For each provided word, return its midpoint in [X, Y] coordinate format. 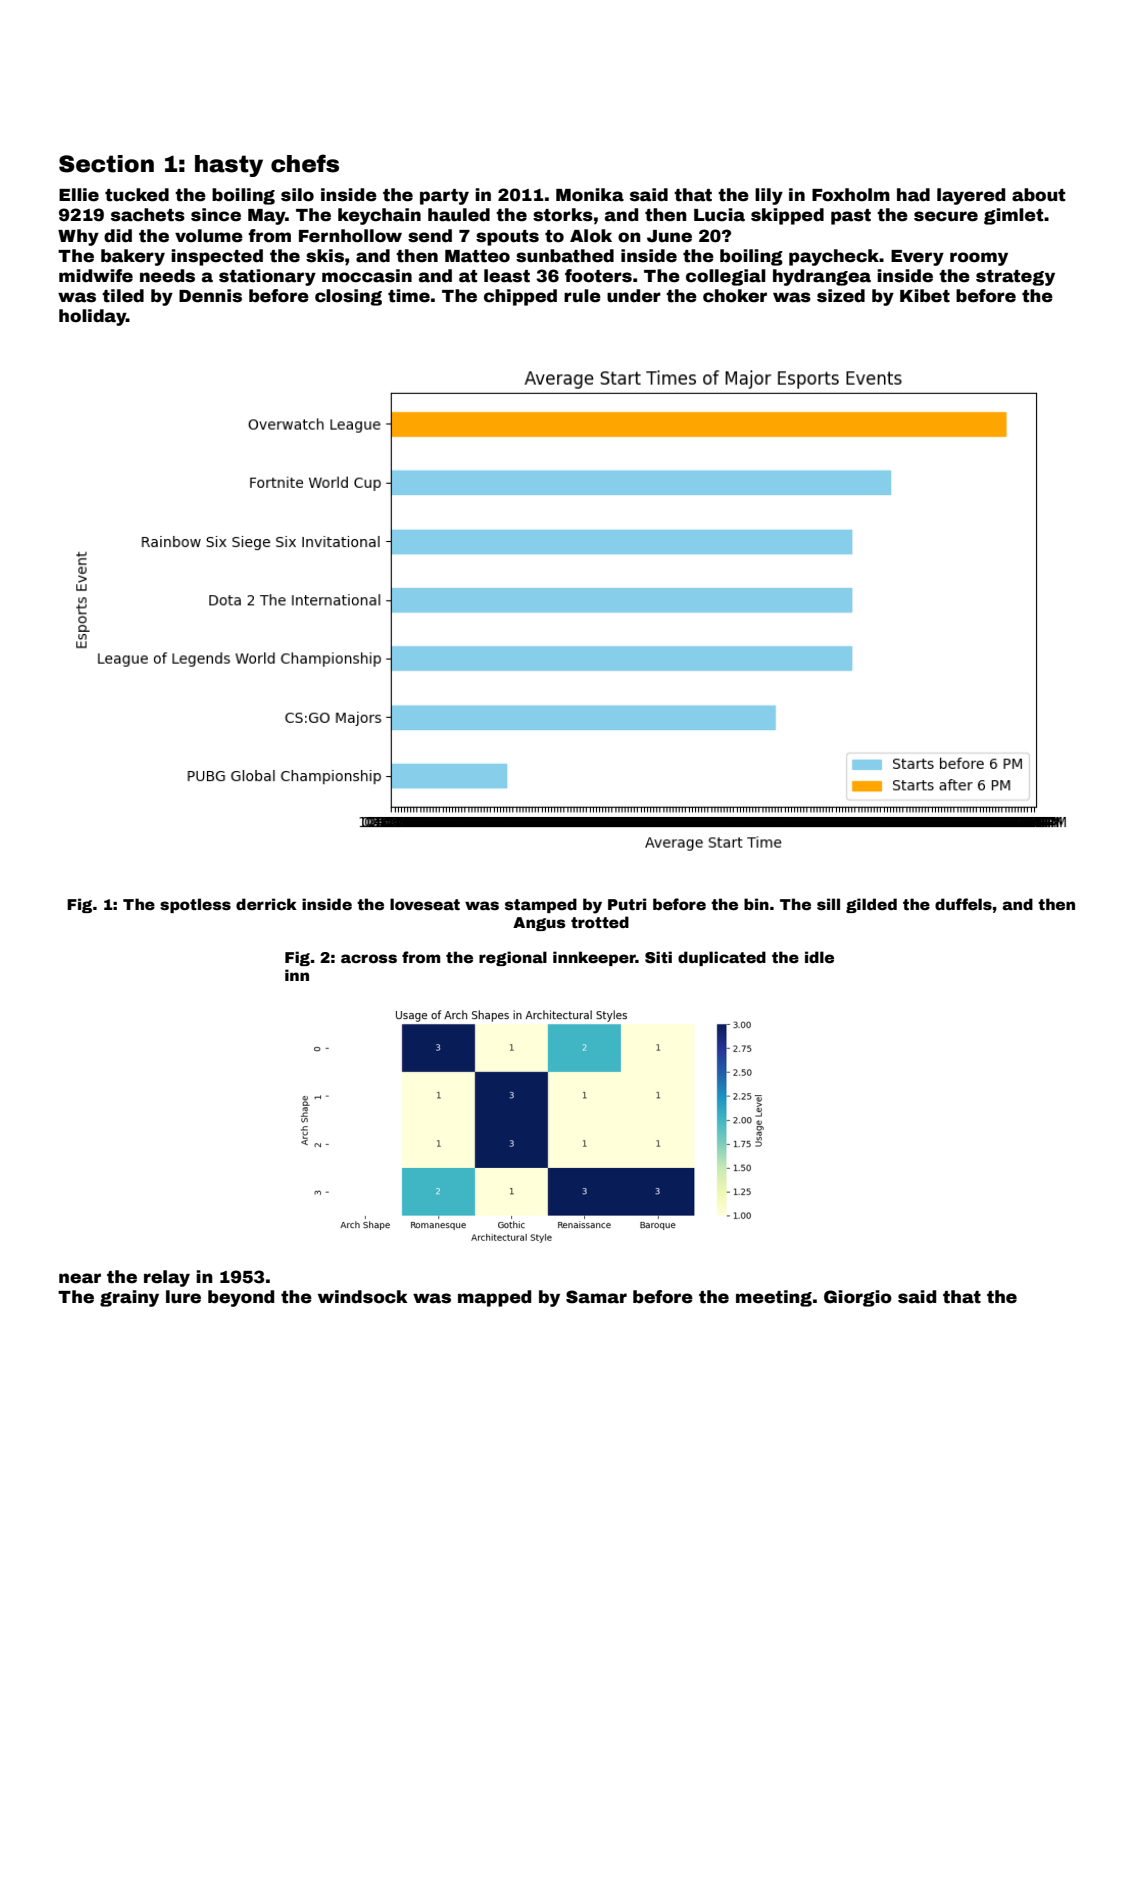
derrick [266, 904]
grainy [129, 1298]
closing [348, 297]
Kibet [925, 296]
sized [841, 296]
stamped [541, 905]
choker [735, 296]
